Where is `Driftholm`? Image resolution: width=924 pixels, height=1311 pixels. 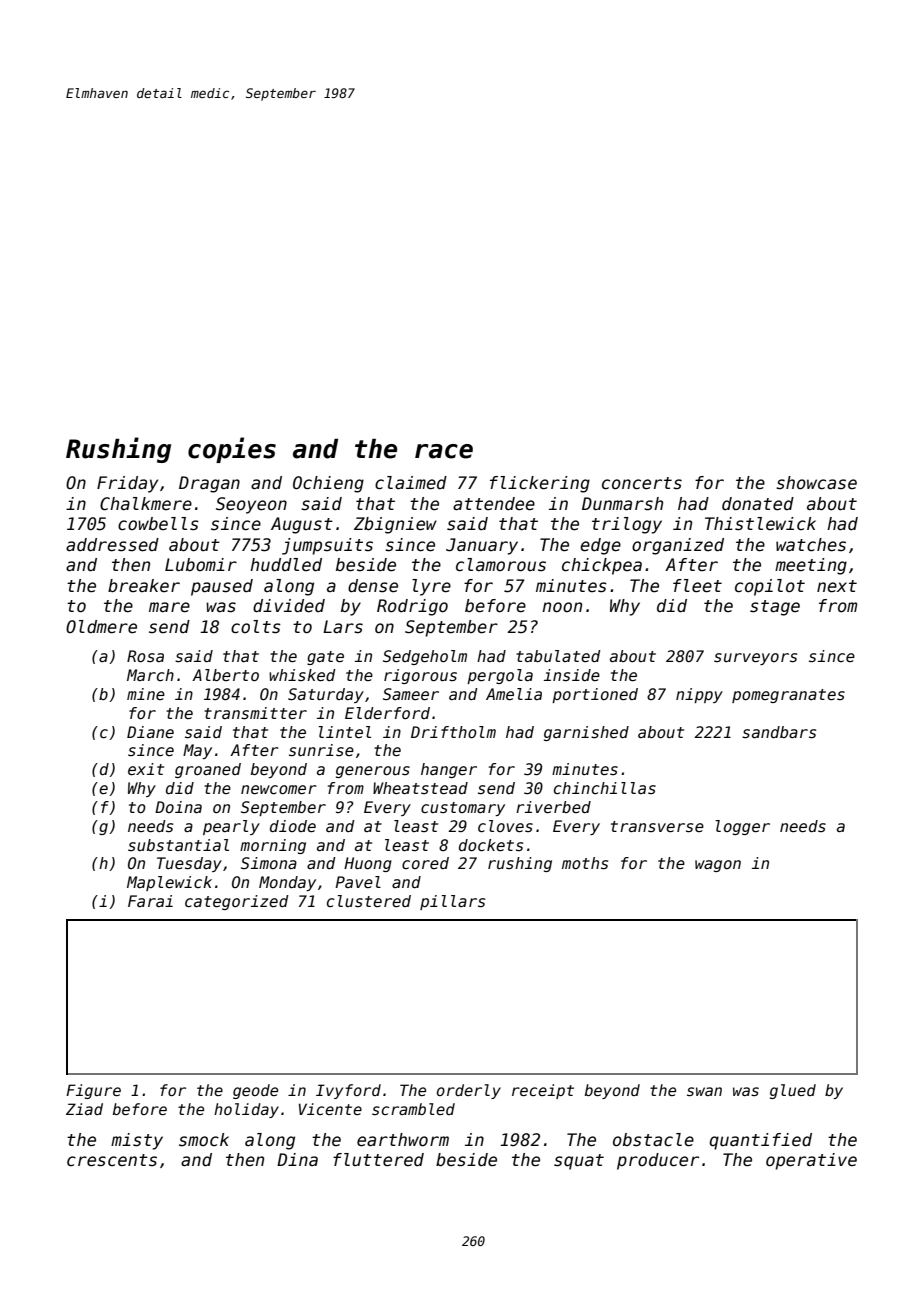
Driftholm is located at coordinates (453, 732).
